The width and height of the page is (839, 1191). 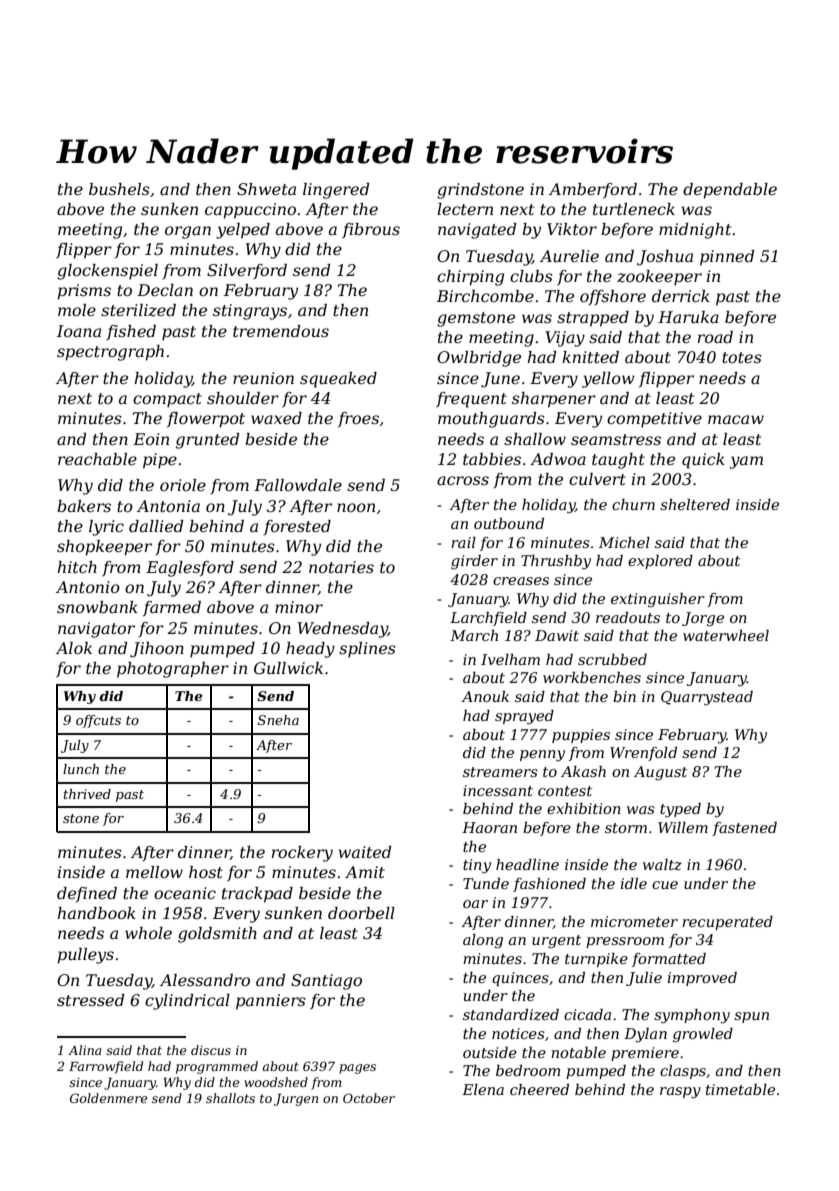 I want to click on pinned, so click(x=727, y=258).
